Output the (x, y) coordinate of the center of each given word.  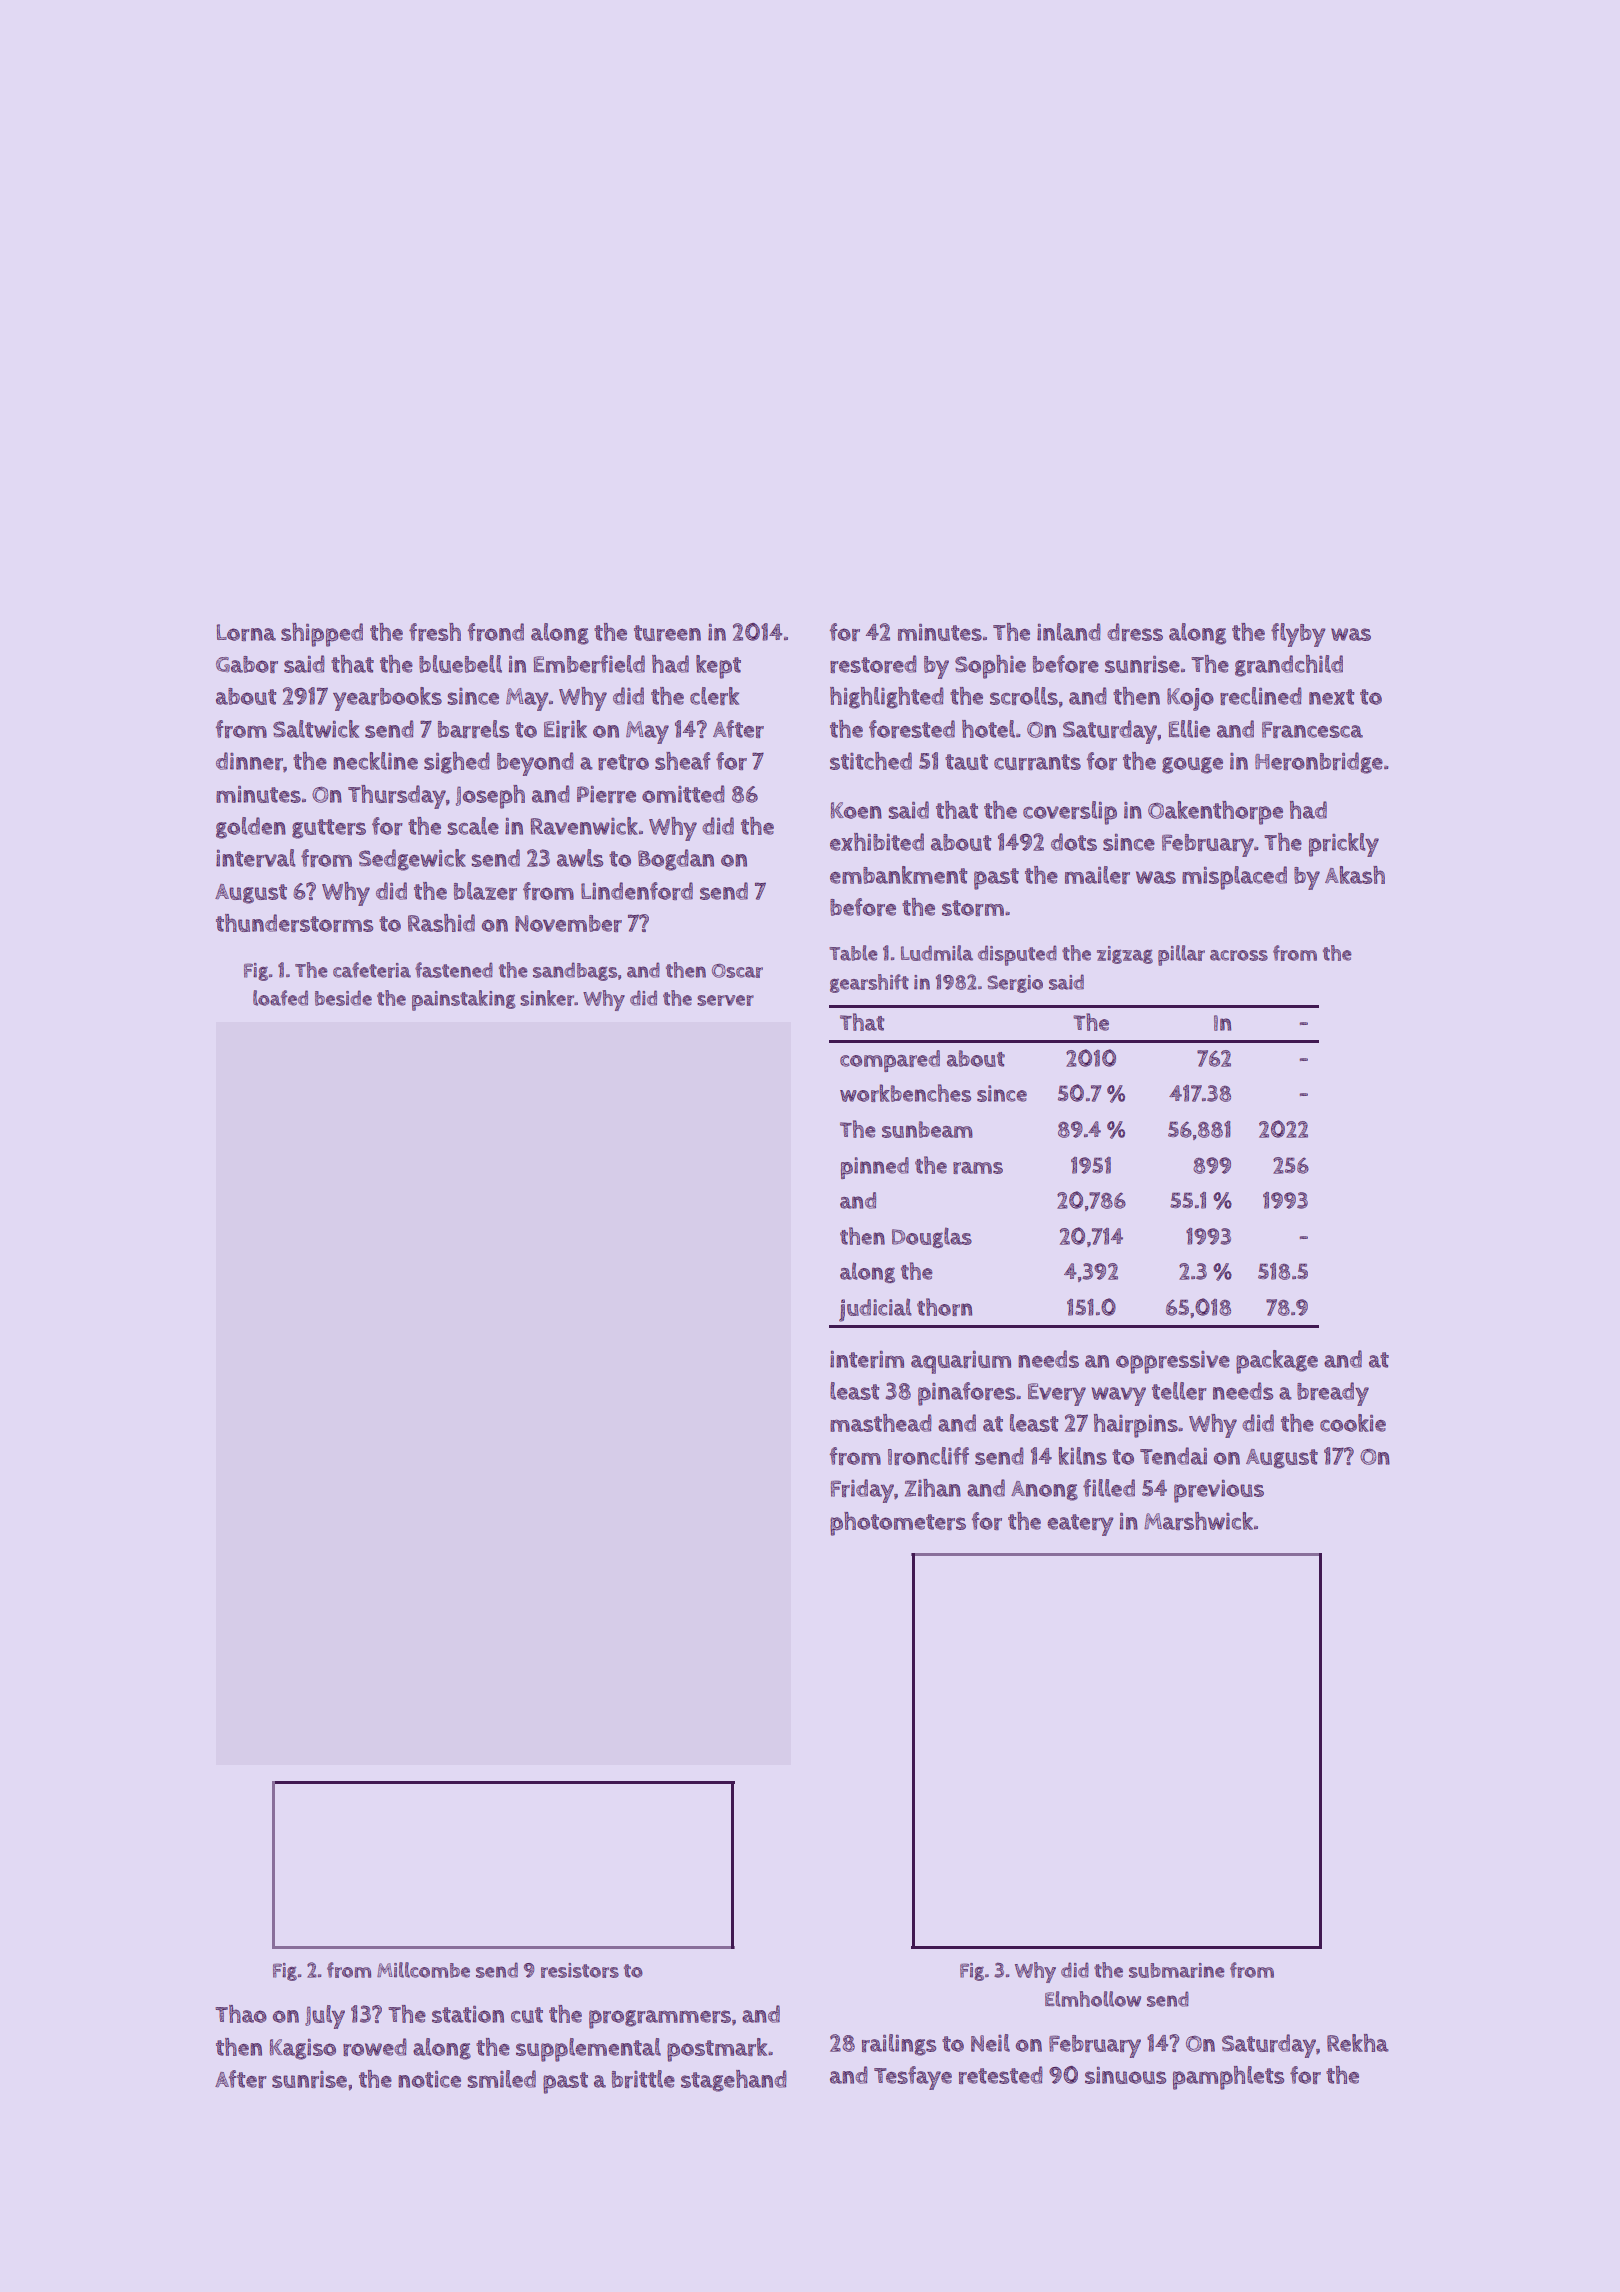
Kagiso (303, 2049)
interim (867, 1359)
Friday (862, 1491)
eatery (1080, 1525)
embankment (898, 875)
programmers (660, 2019)
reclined (1261, 696)
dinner (249, 761)
